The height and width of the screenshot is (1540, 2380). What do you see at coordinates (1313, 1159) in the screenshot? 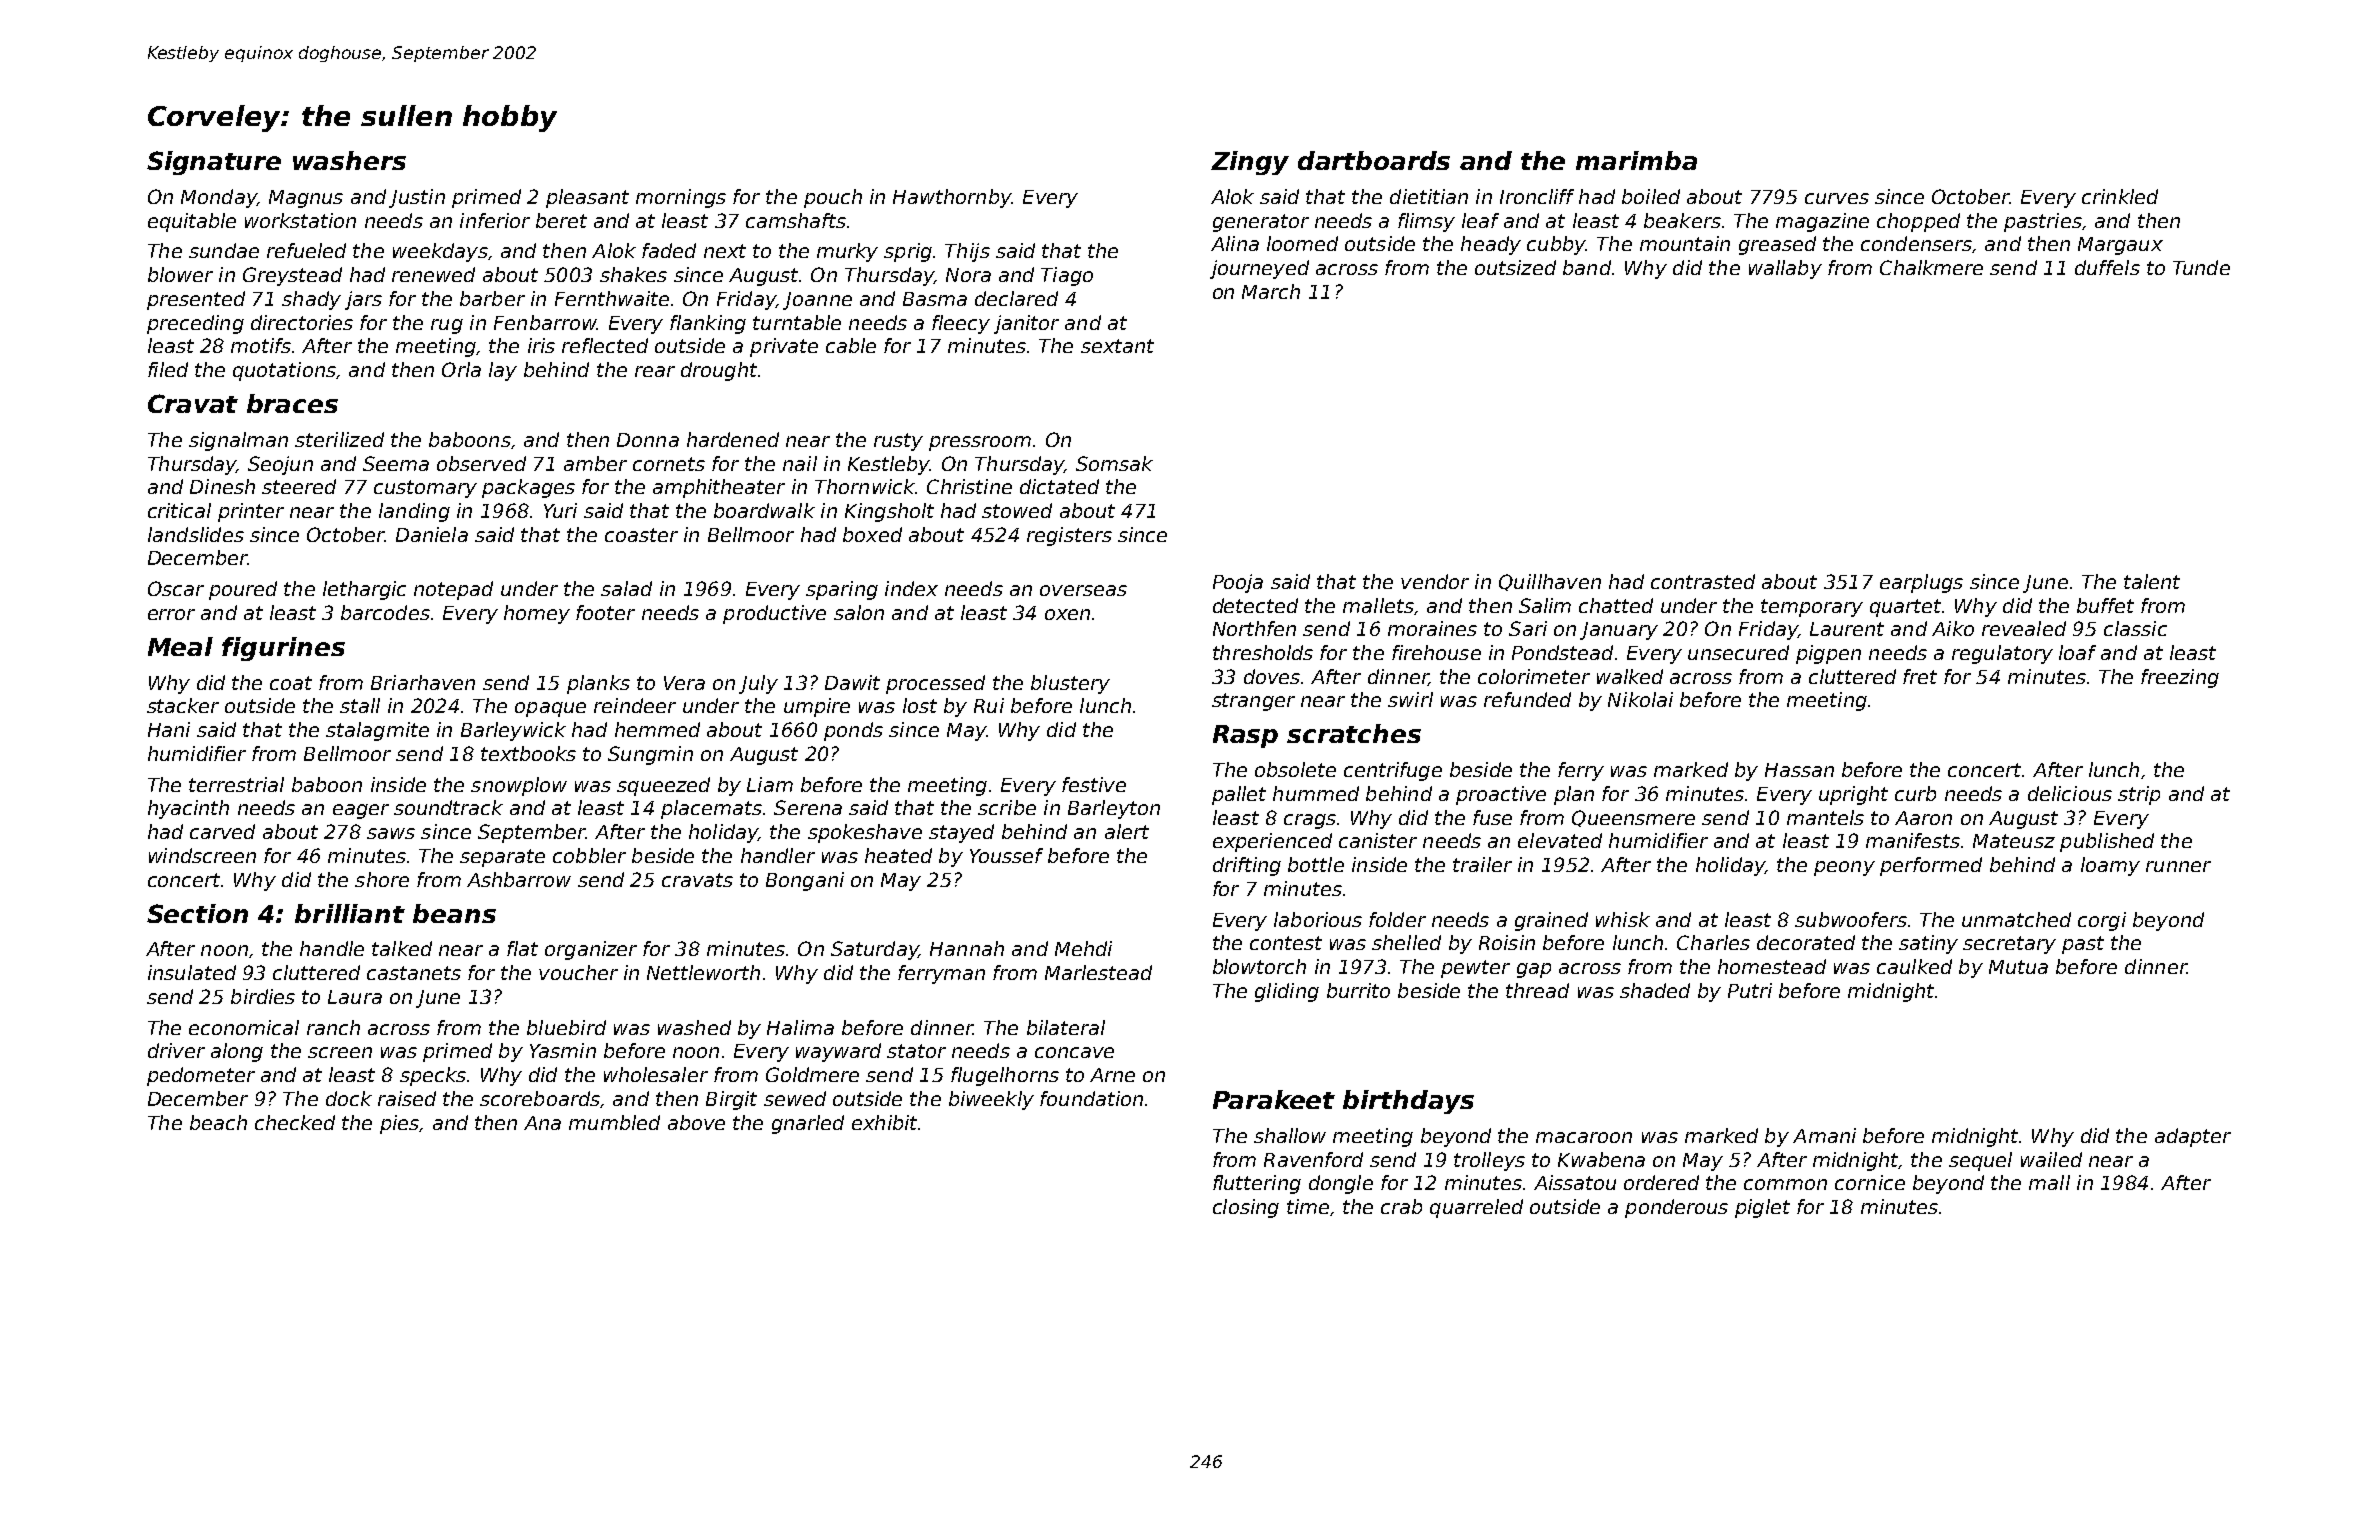
I see `Ravenford` at bounding box center [1313, 1159].
